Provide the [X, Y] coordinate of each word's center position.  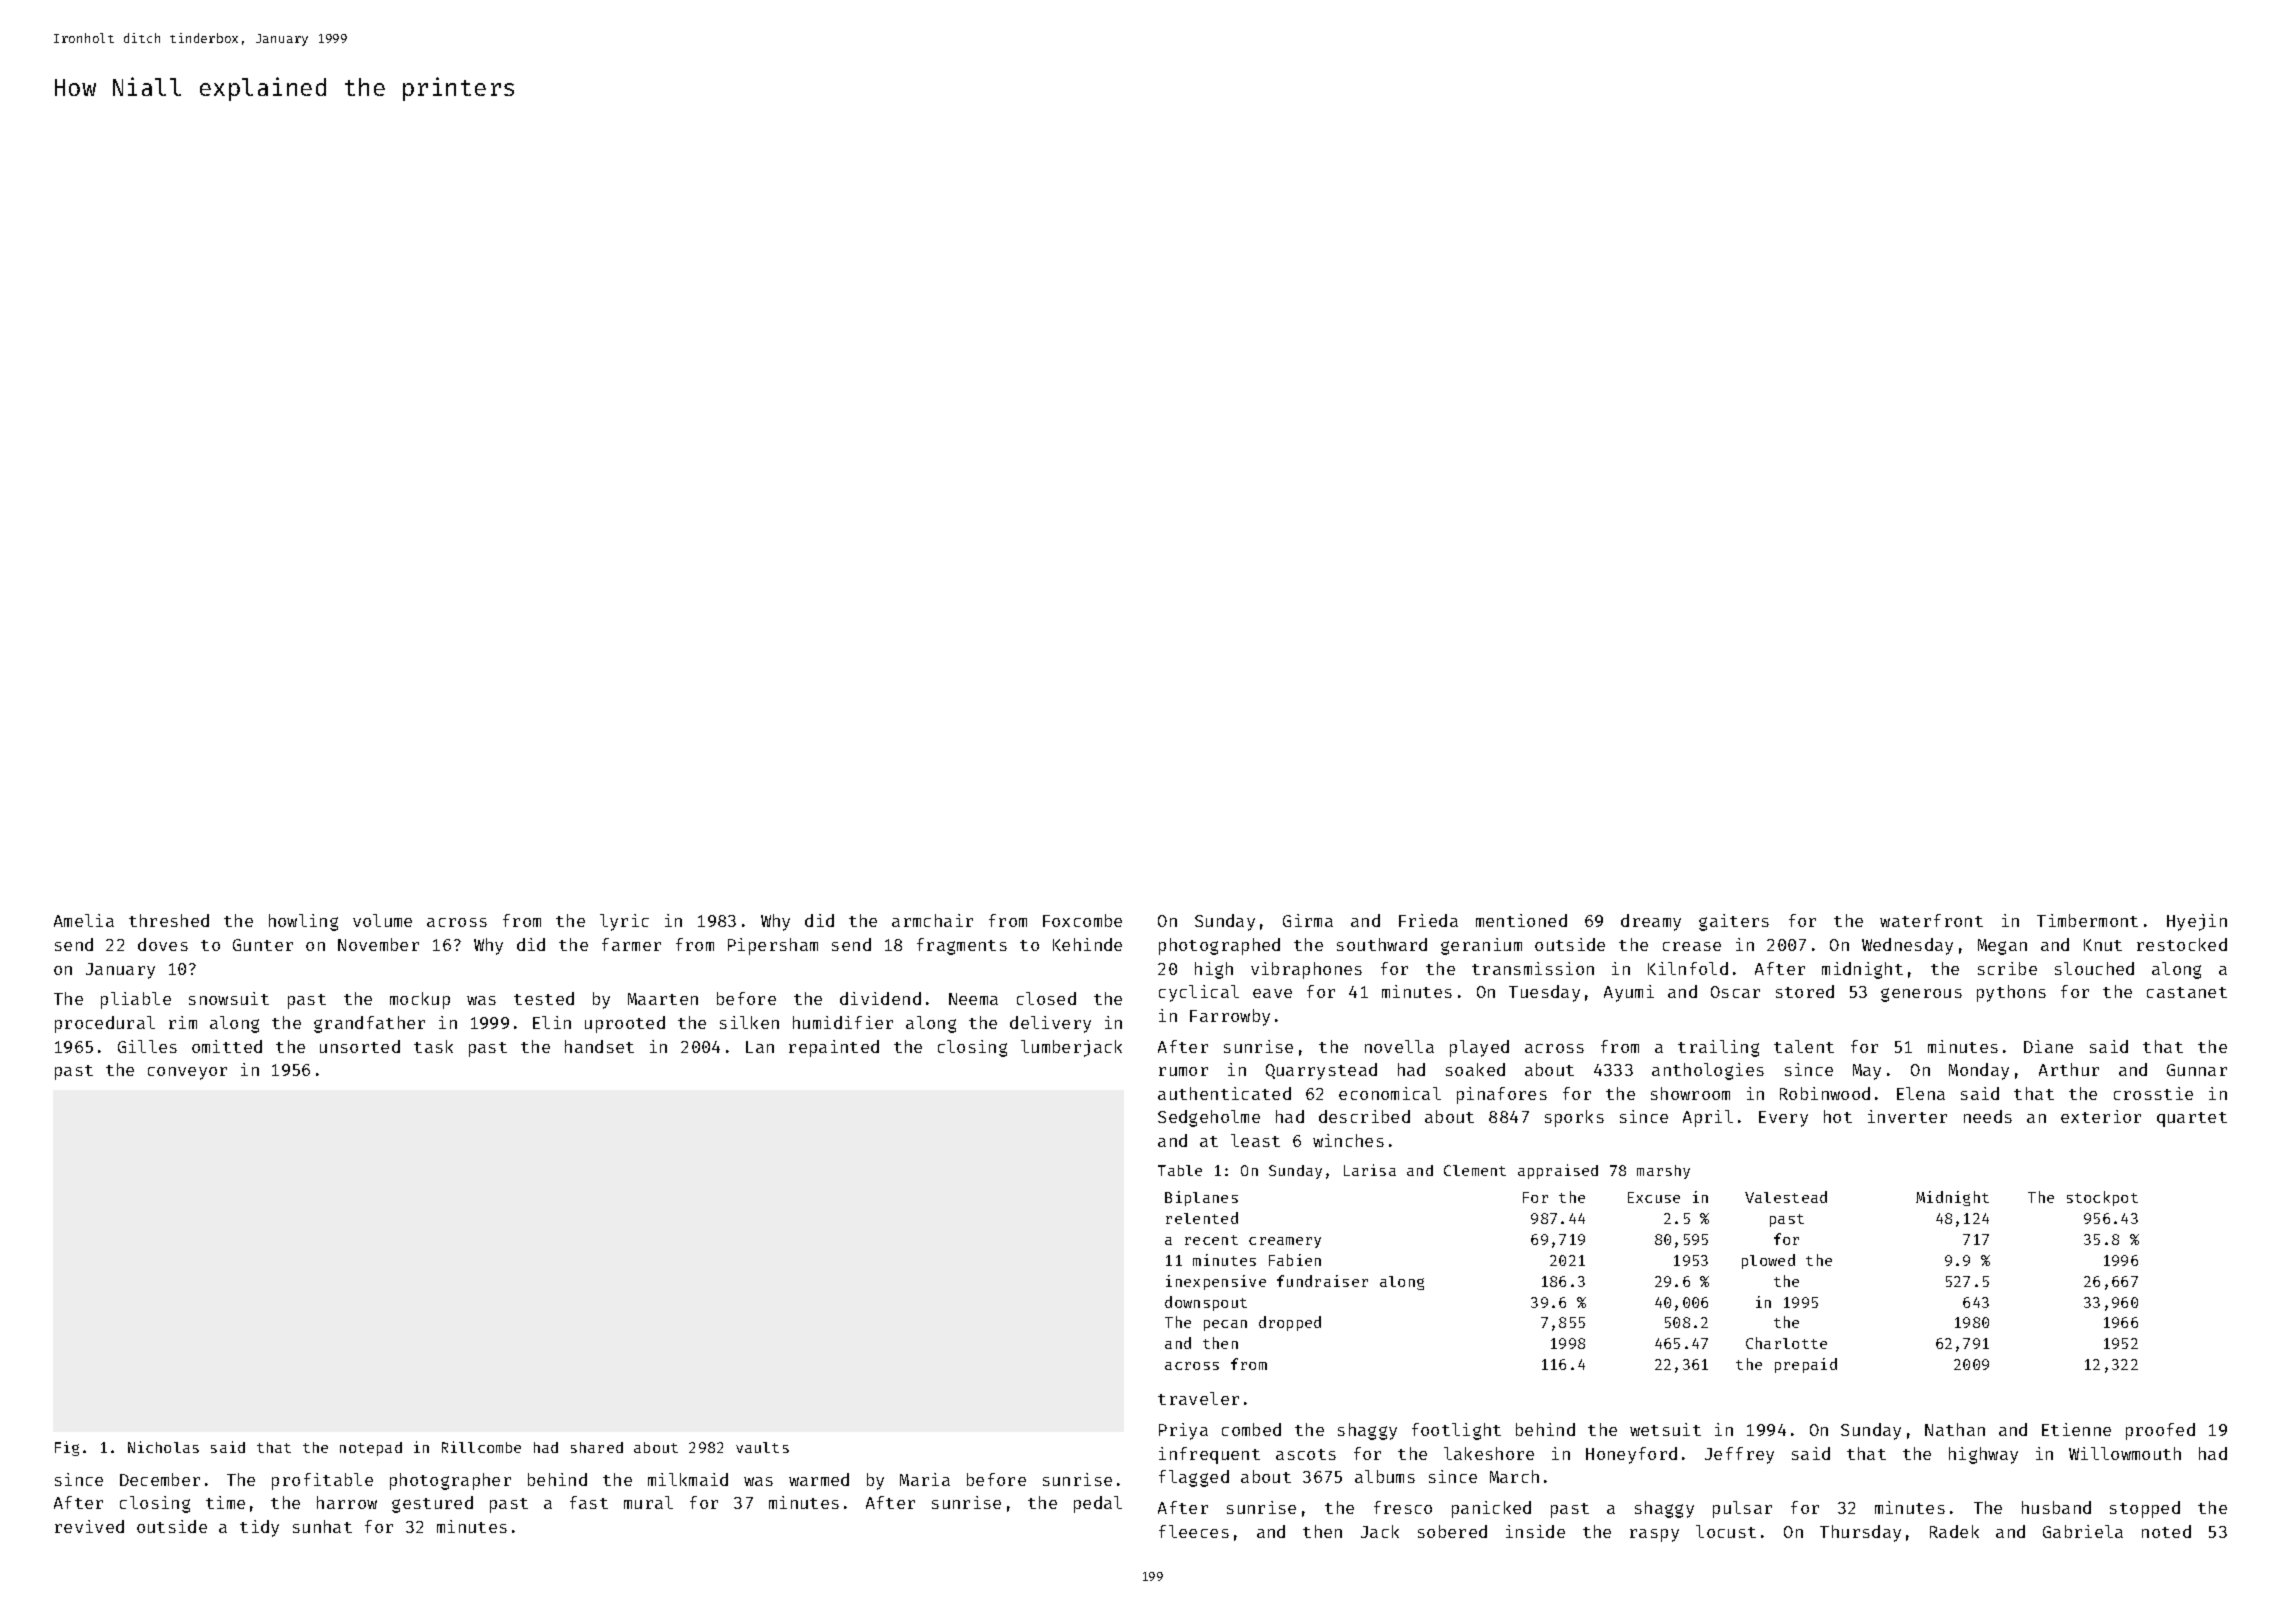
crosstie [2153, 1093]
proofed [2160, 1431]
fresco [1403, 1507]
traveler [1198, 1398]
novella [1399, 1046]
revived [89, 1526]
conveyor [187, 1073]
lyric [624, 922]
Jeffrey [1739, 1455]
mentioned [1521, 920]
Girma [1308, 920]
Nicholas [163, 1447]
